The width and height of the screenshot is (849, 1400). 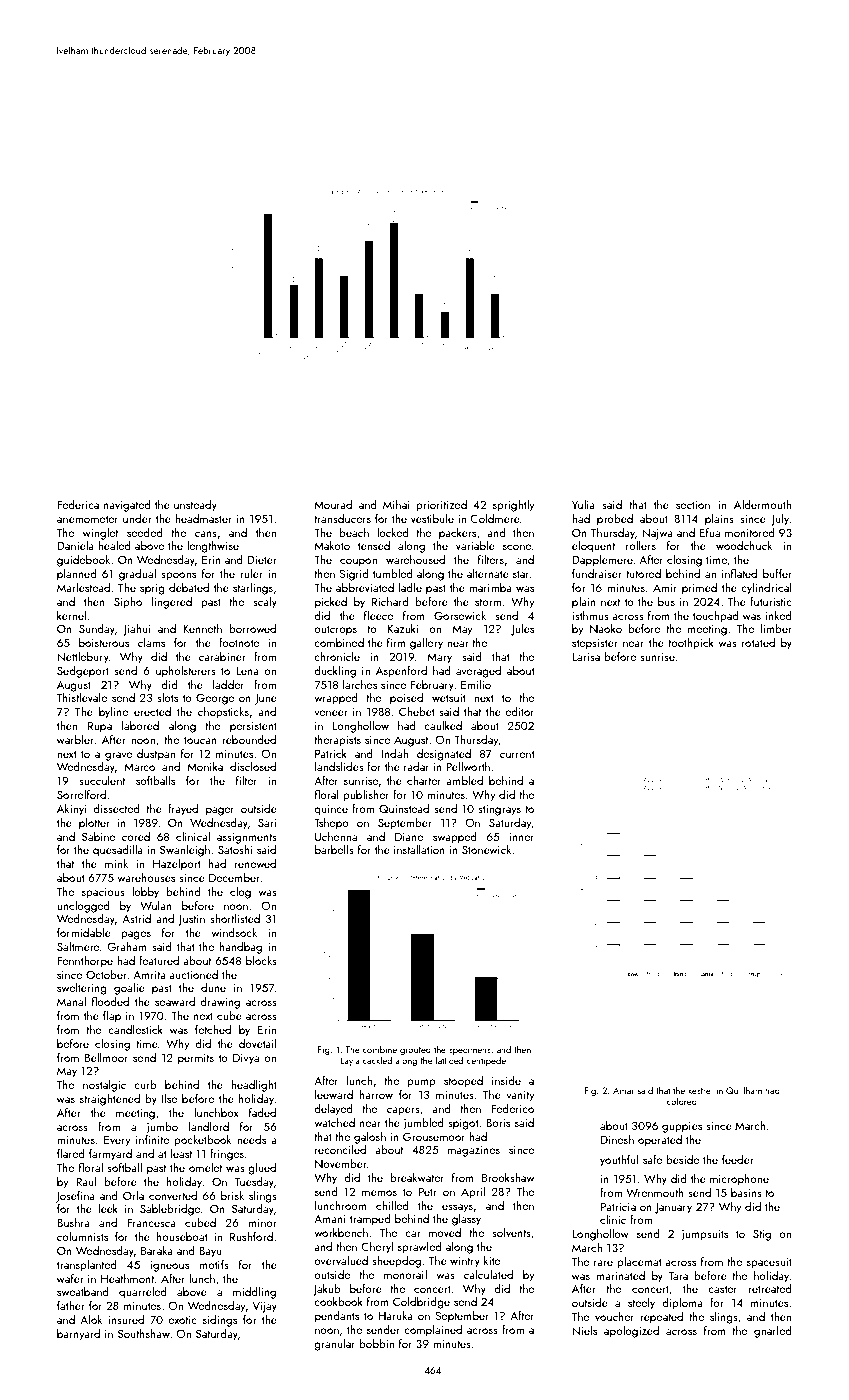 I want to click on inner, so click(x=522, y=837).
